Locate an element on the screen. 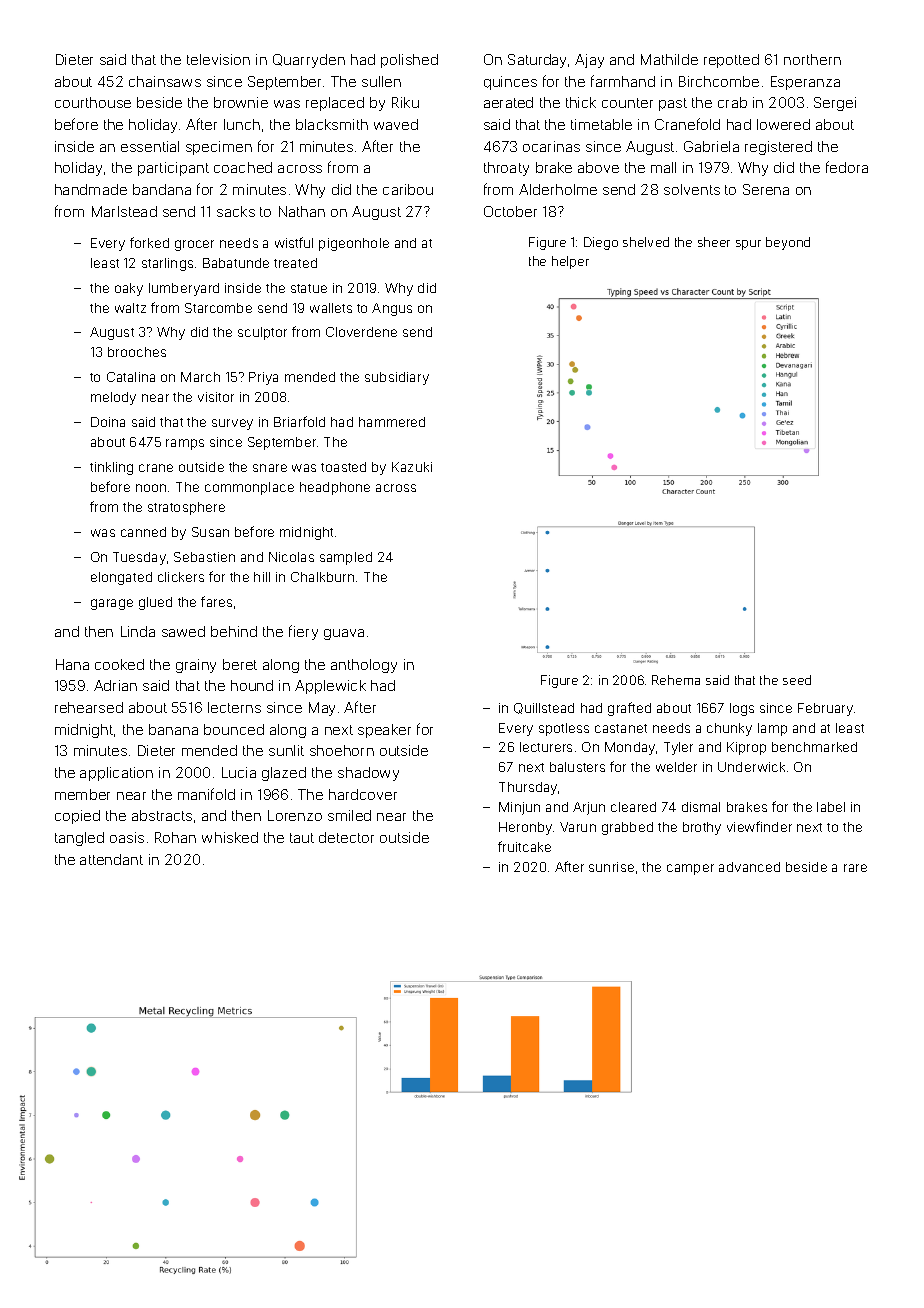  specimen is located at coordinates (219, 148).
